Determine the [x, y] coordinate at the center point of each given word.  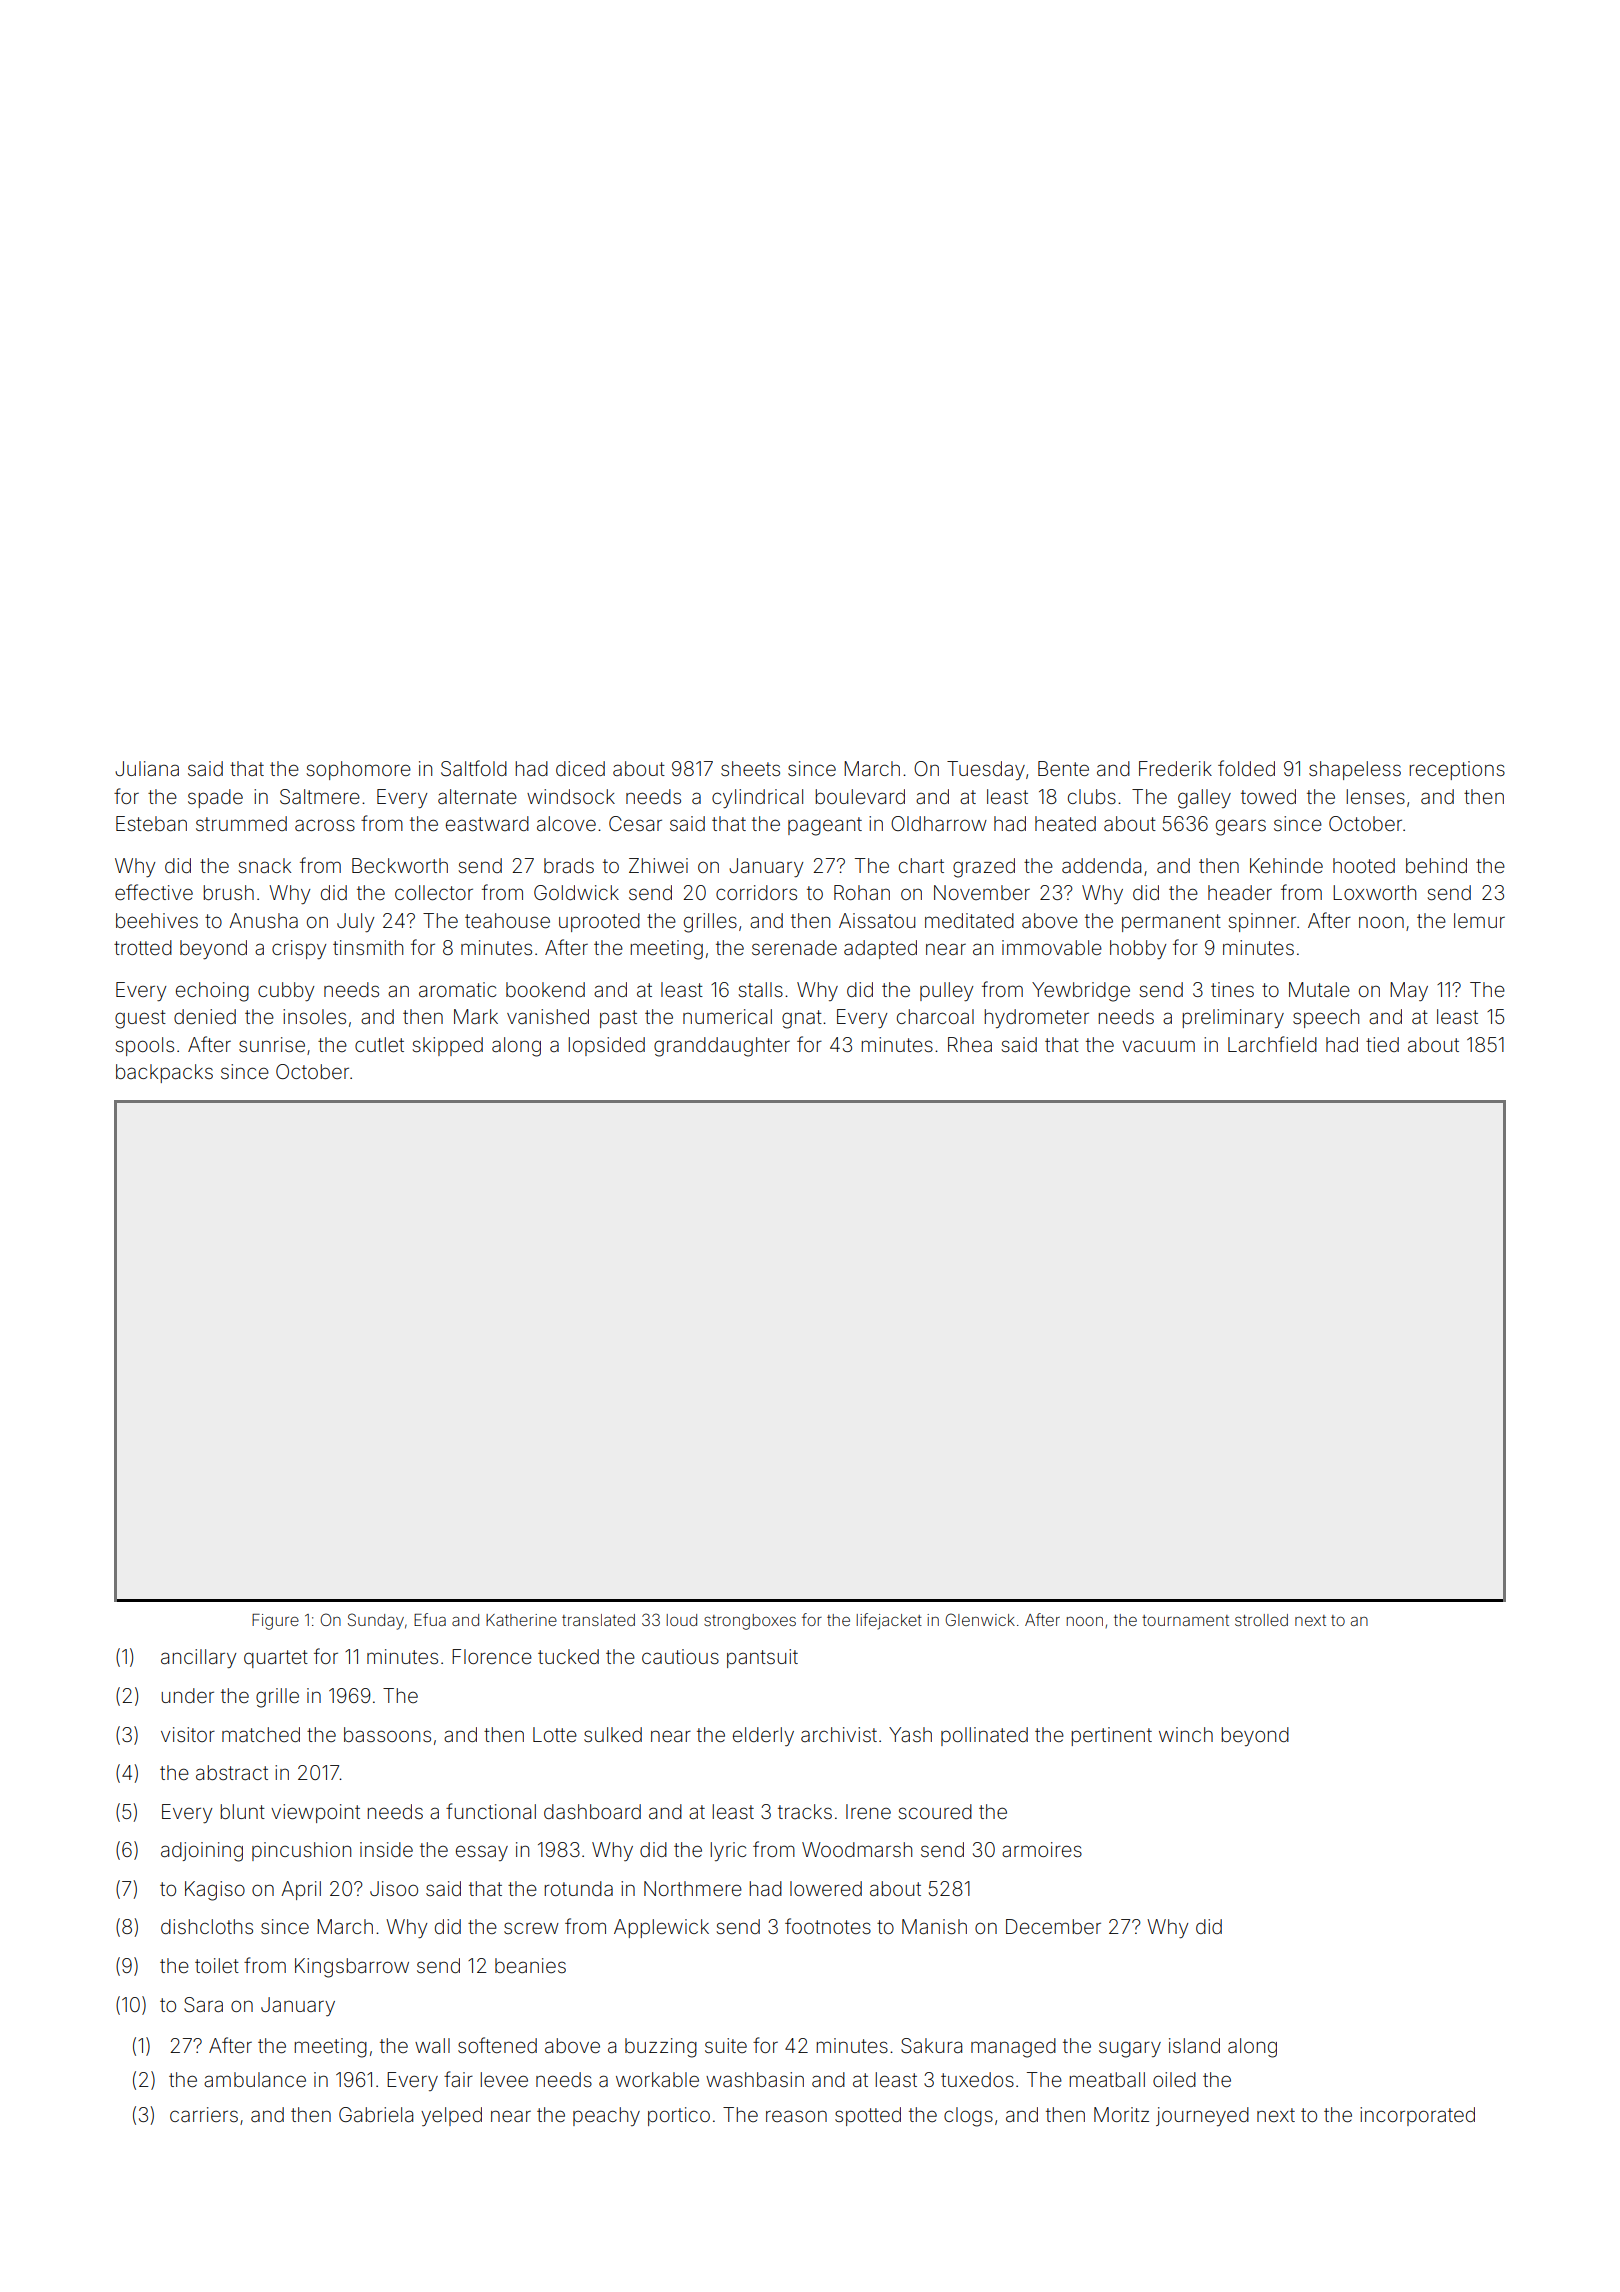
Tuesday [986, 770]
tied [1382, 1044]
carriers [204, 2114]
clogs [968, 2117]
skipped [448, 1046]
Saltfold [474, 768]
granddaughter [722, 1047]
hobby [1138, 949]
